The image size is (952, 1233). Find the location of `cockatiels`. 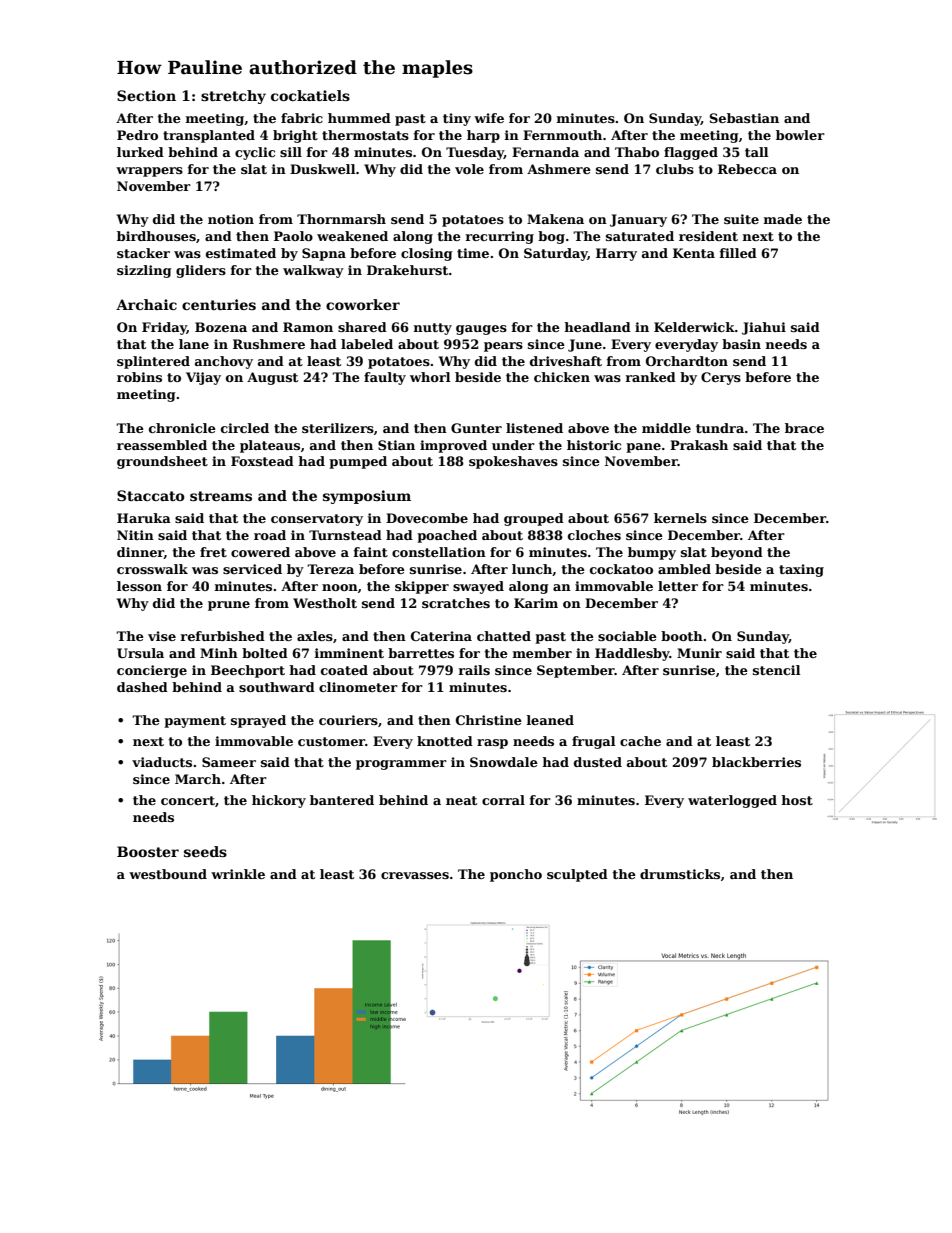

cockatiels is located at coordinates (310, 95).
